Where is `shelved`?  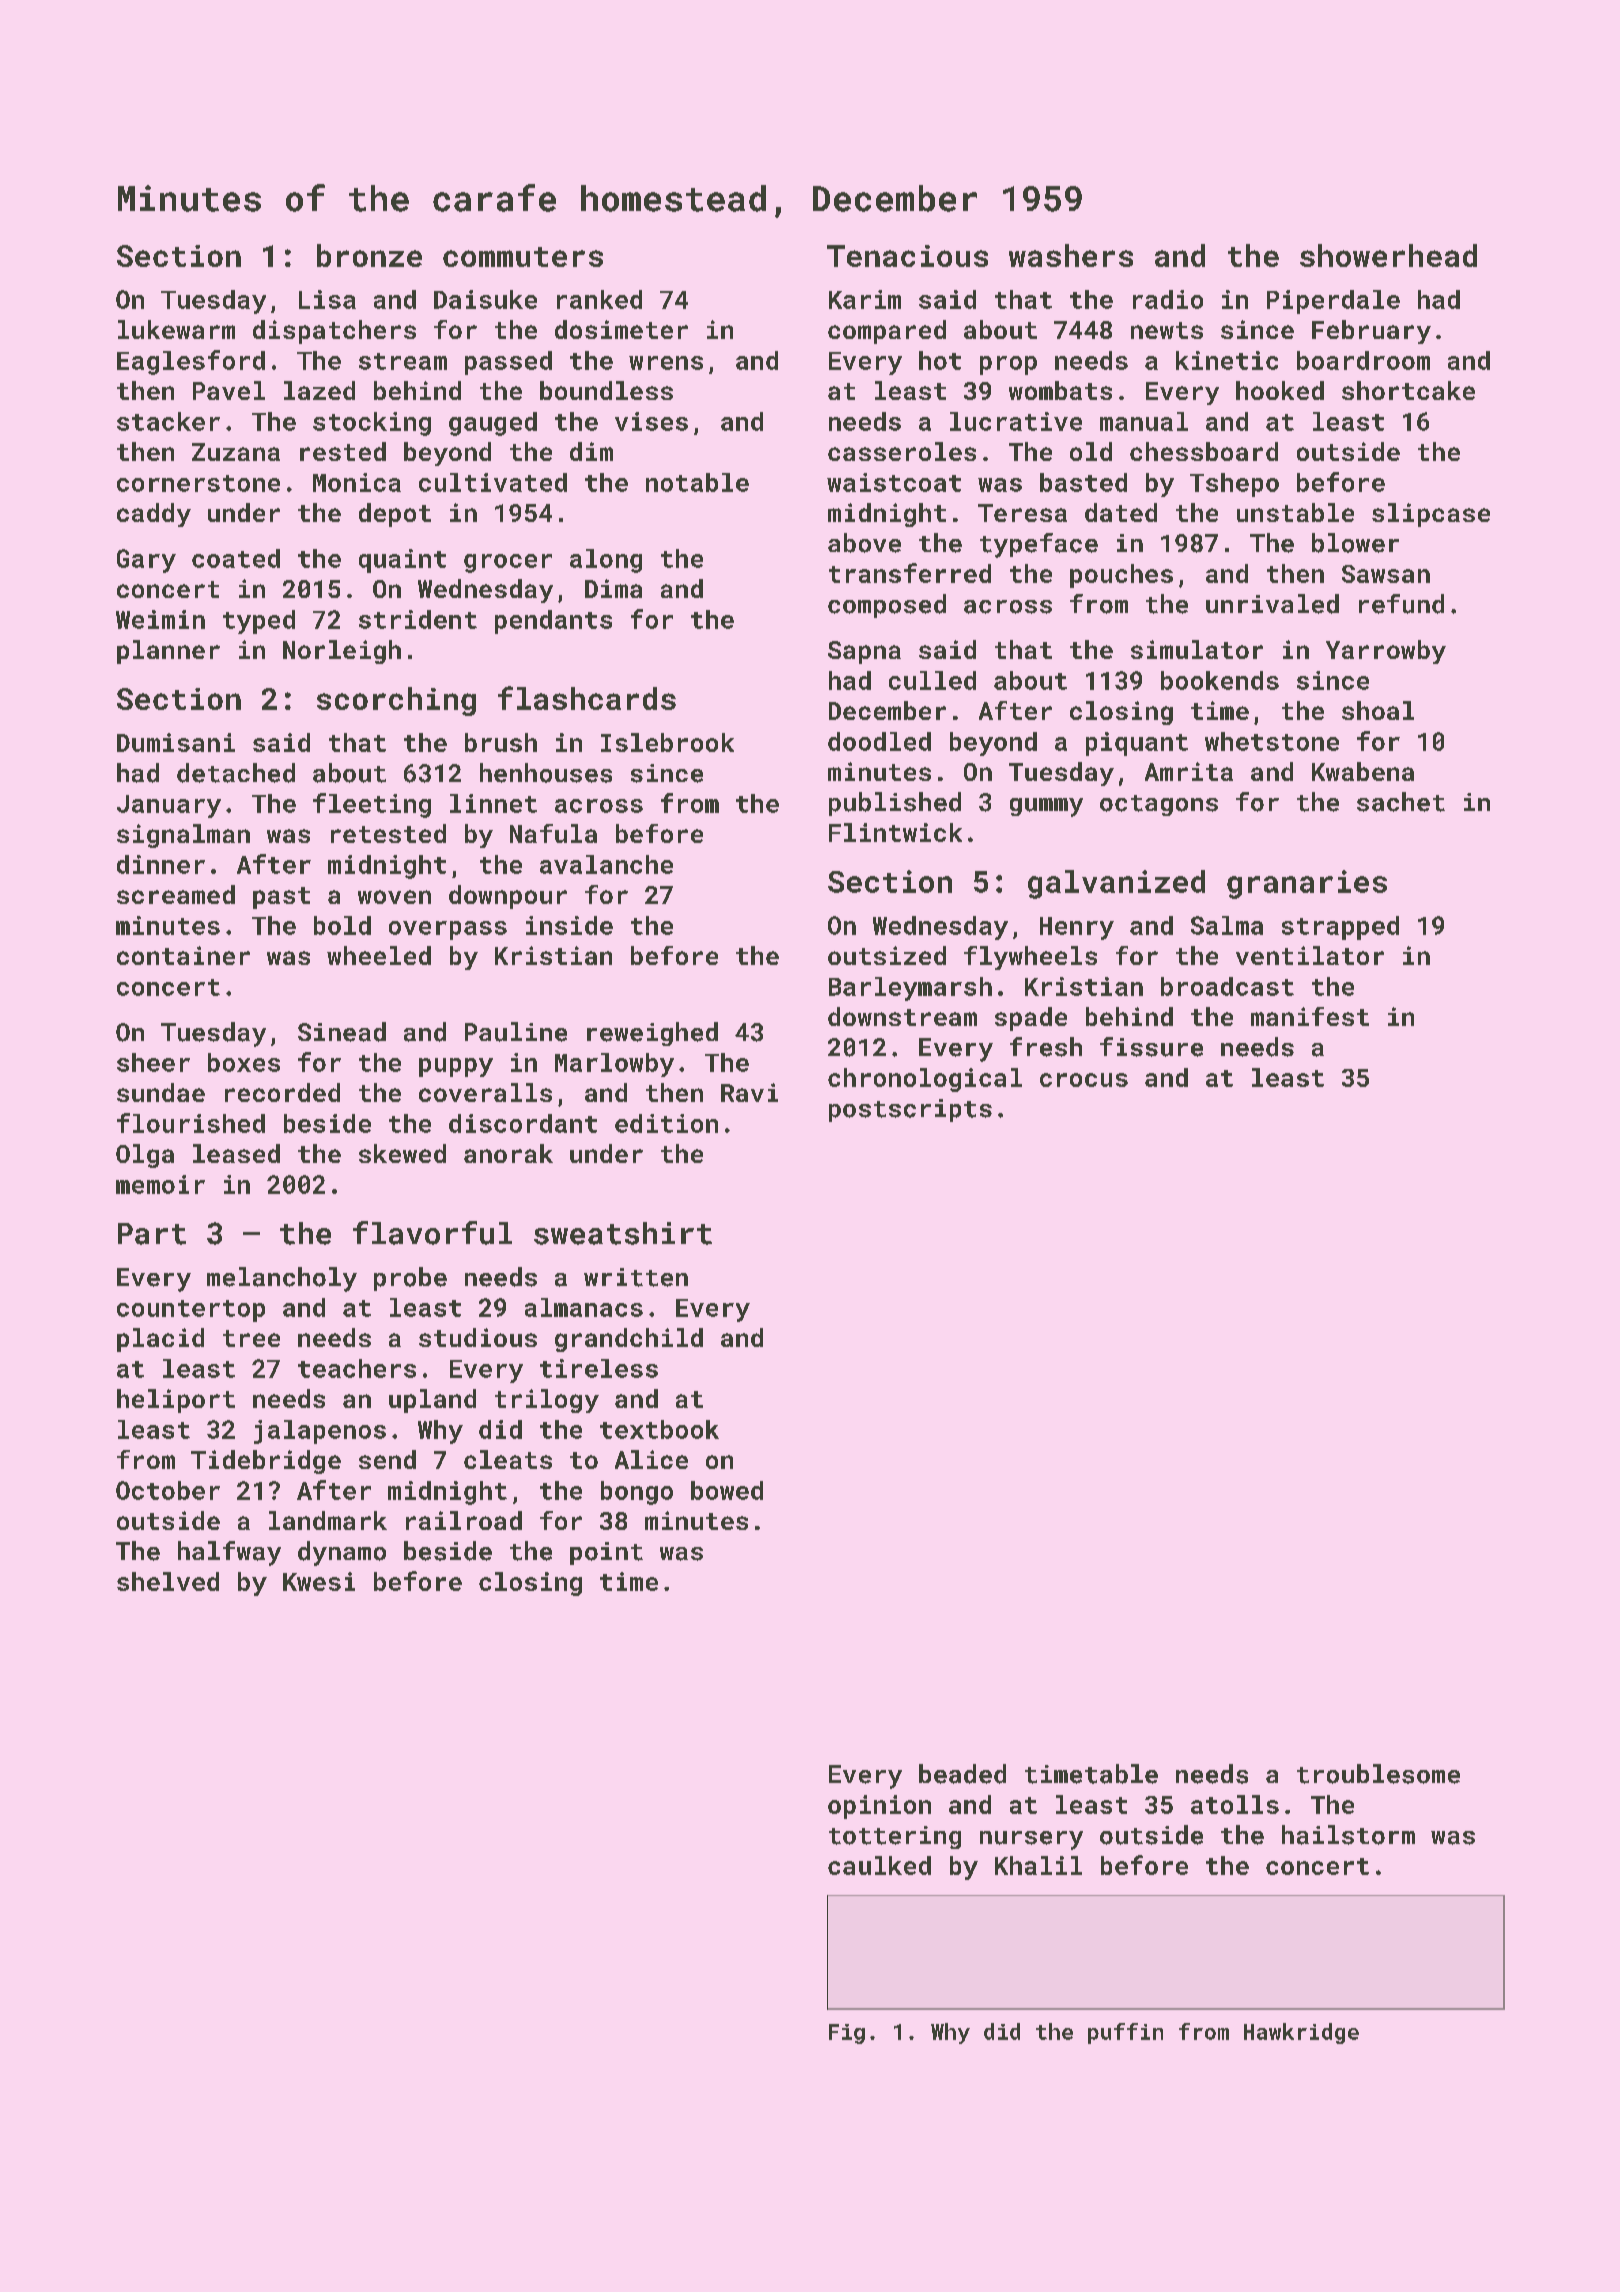 shelved is located at coordinates (168, 1581).
